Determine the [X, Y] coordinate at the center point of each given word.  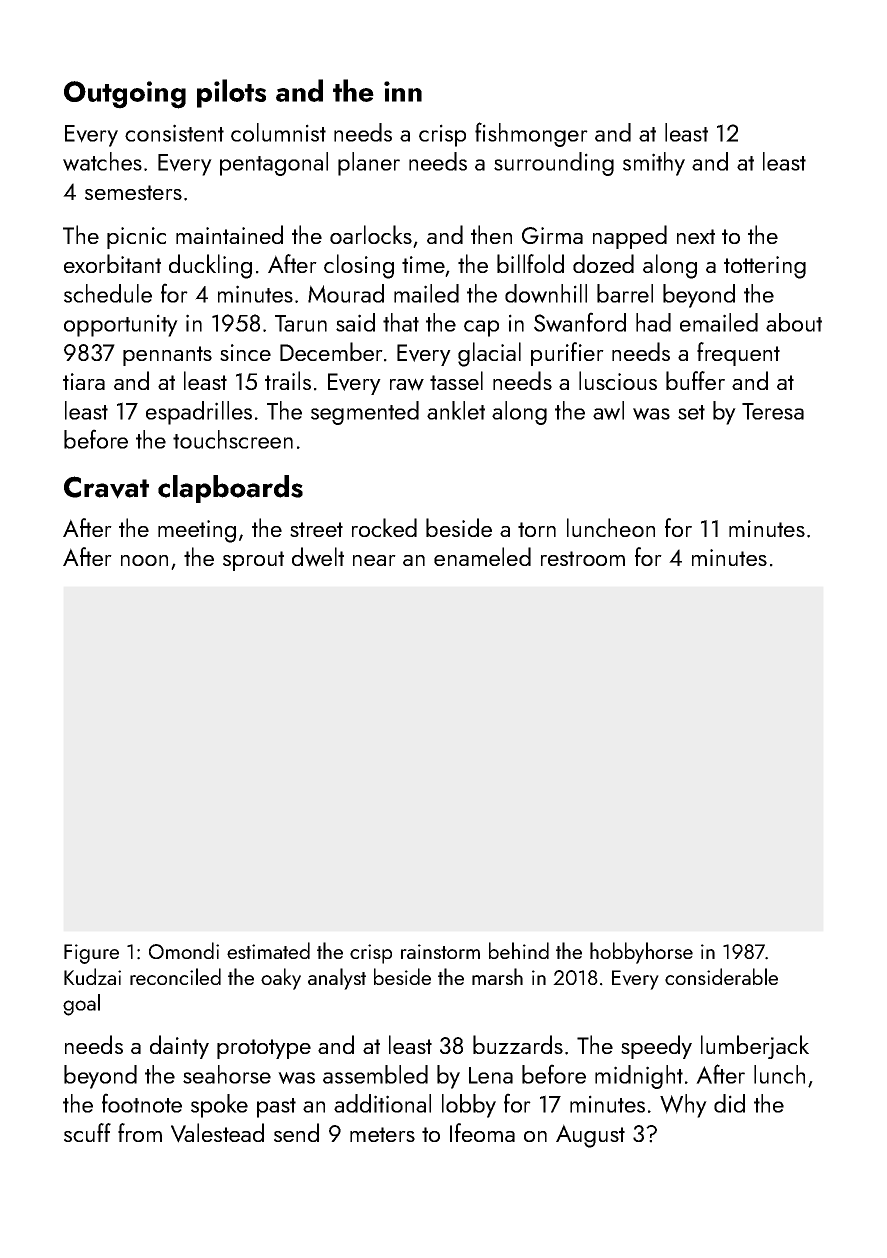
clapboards [230, 489]
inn [403, 91]
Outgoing [125, 95]
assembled [375, 1074]
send [296, 1132]
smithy [654, 164]
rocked [384, 527]
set [691, 412]
